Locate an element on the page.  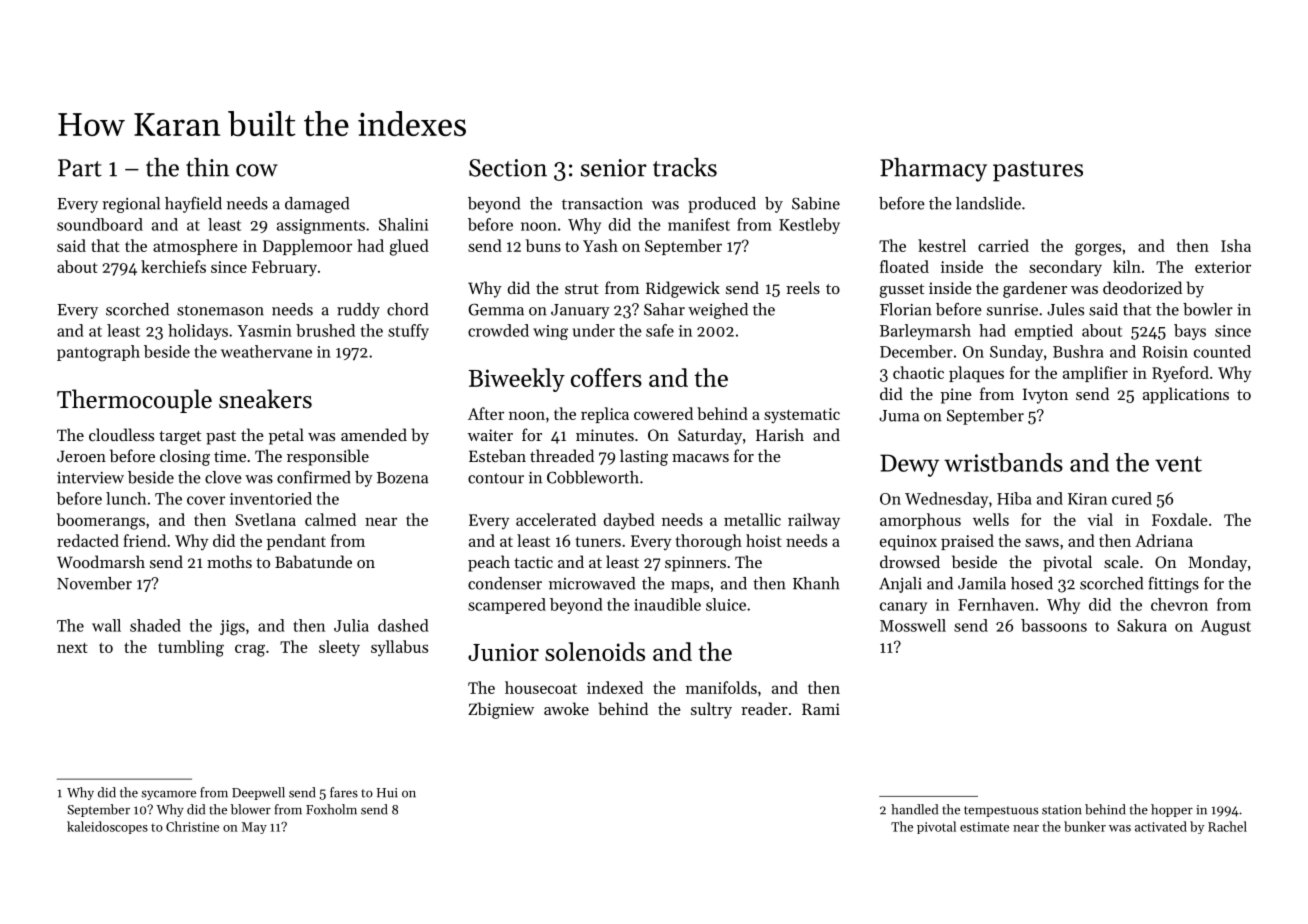
Foxholm is located at coordinates (331, 809).
